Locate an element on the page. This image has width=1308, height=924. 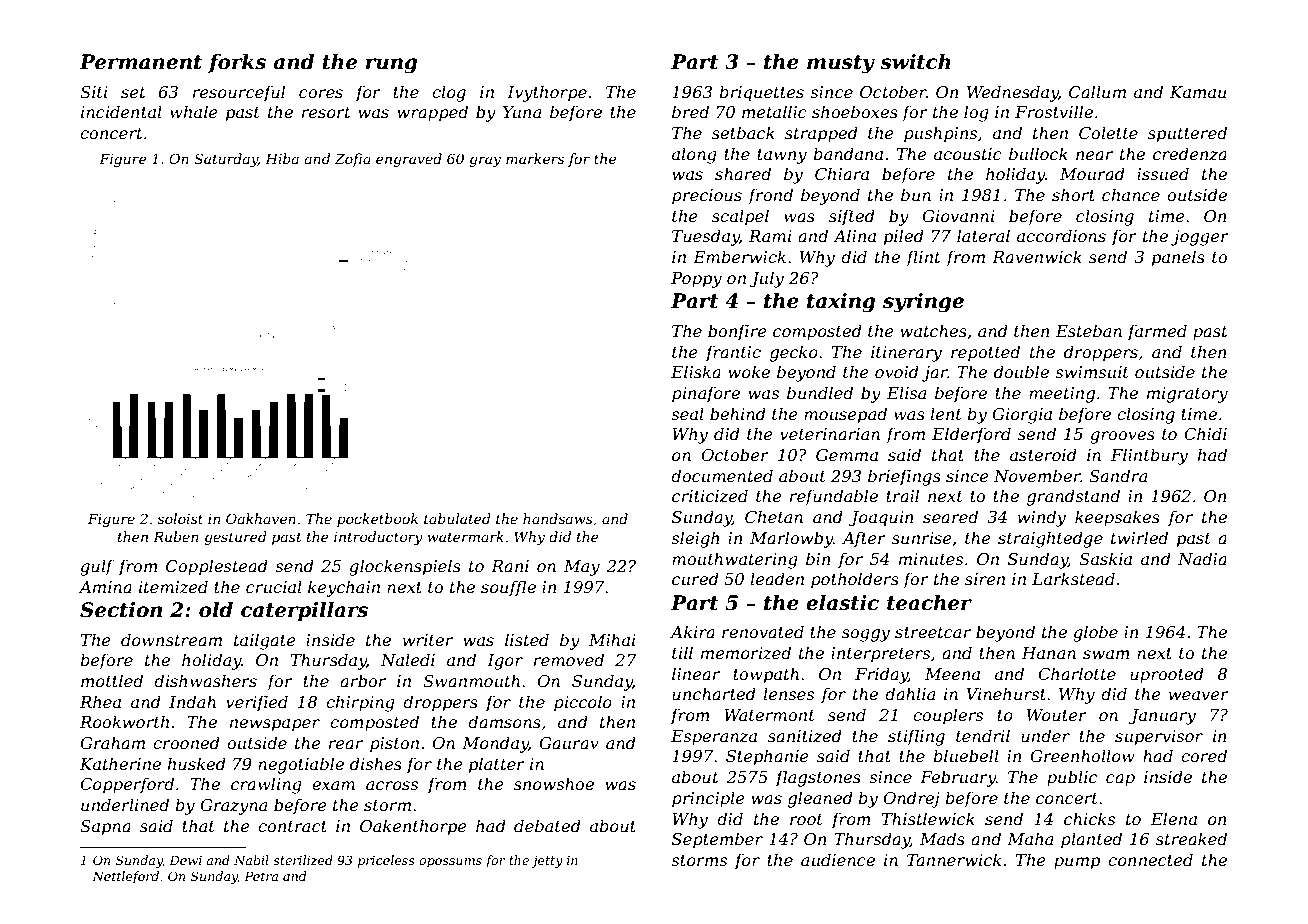
Esteban is located at coordinates (1089, 330).
